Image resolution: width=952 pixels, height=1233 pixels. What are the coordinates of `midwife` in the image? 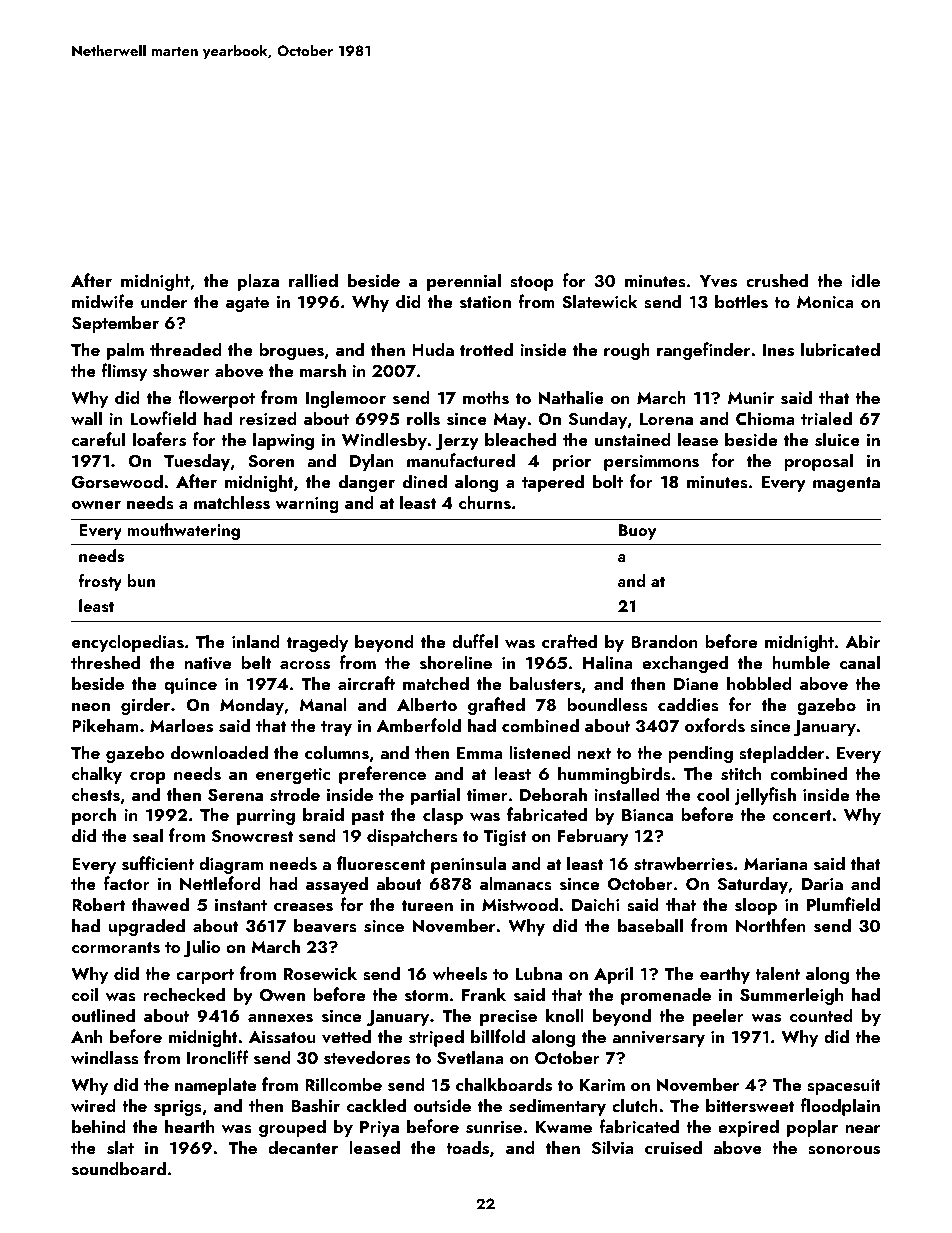 It's located at (103, 301).
